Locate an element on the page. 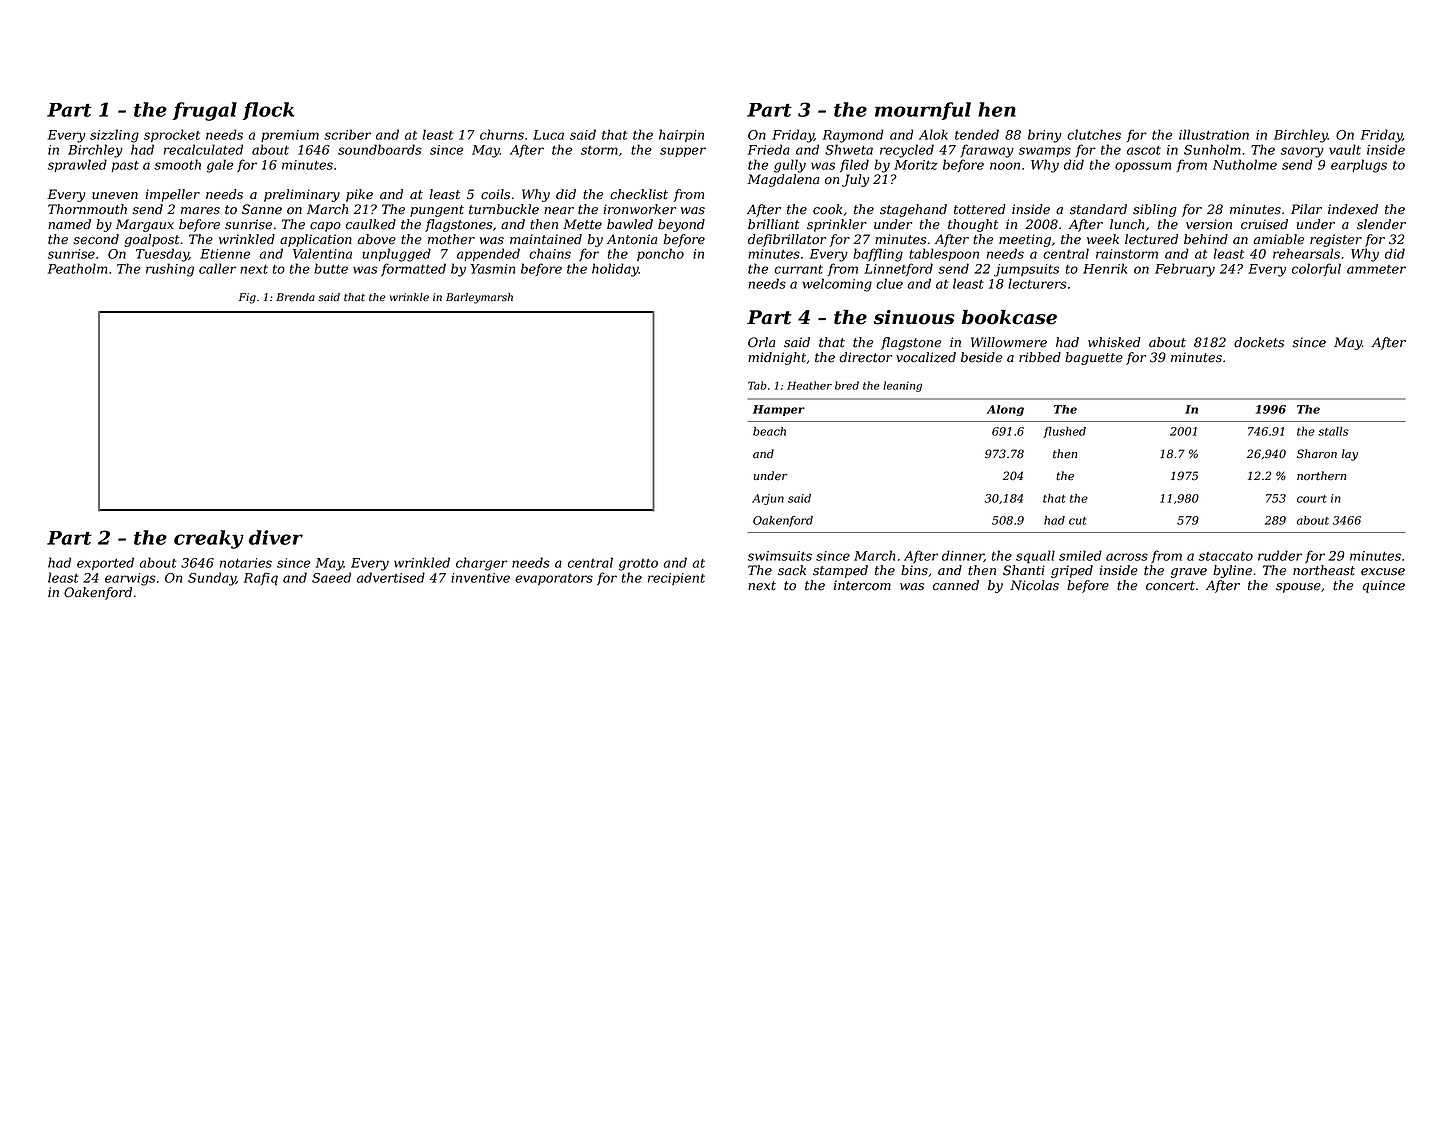 The width and height of the document is (1453, 1123). above is located at coordinates (377, 239).
